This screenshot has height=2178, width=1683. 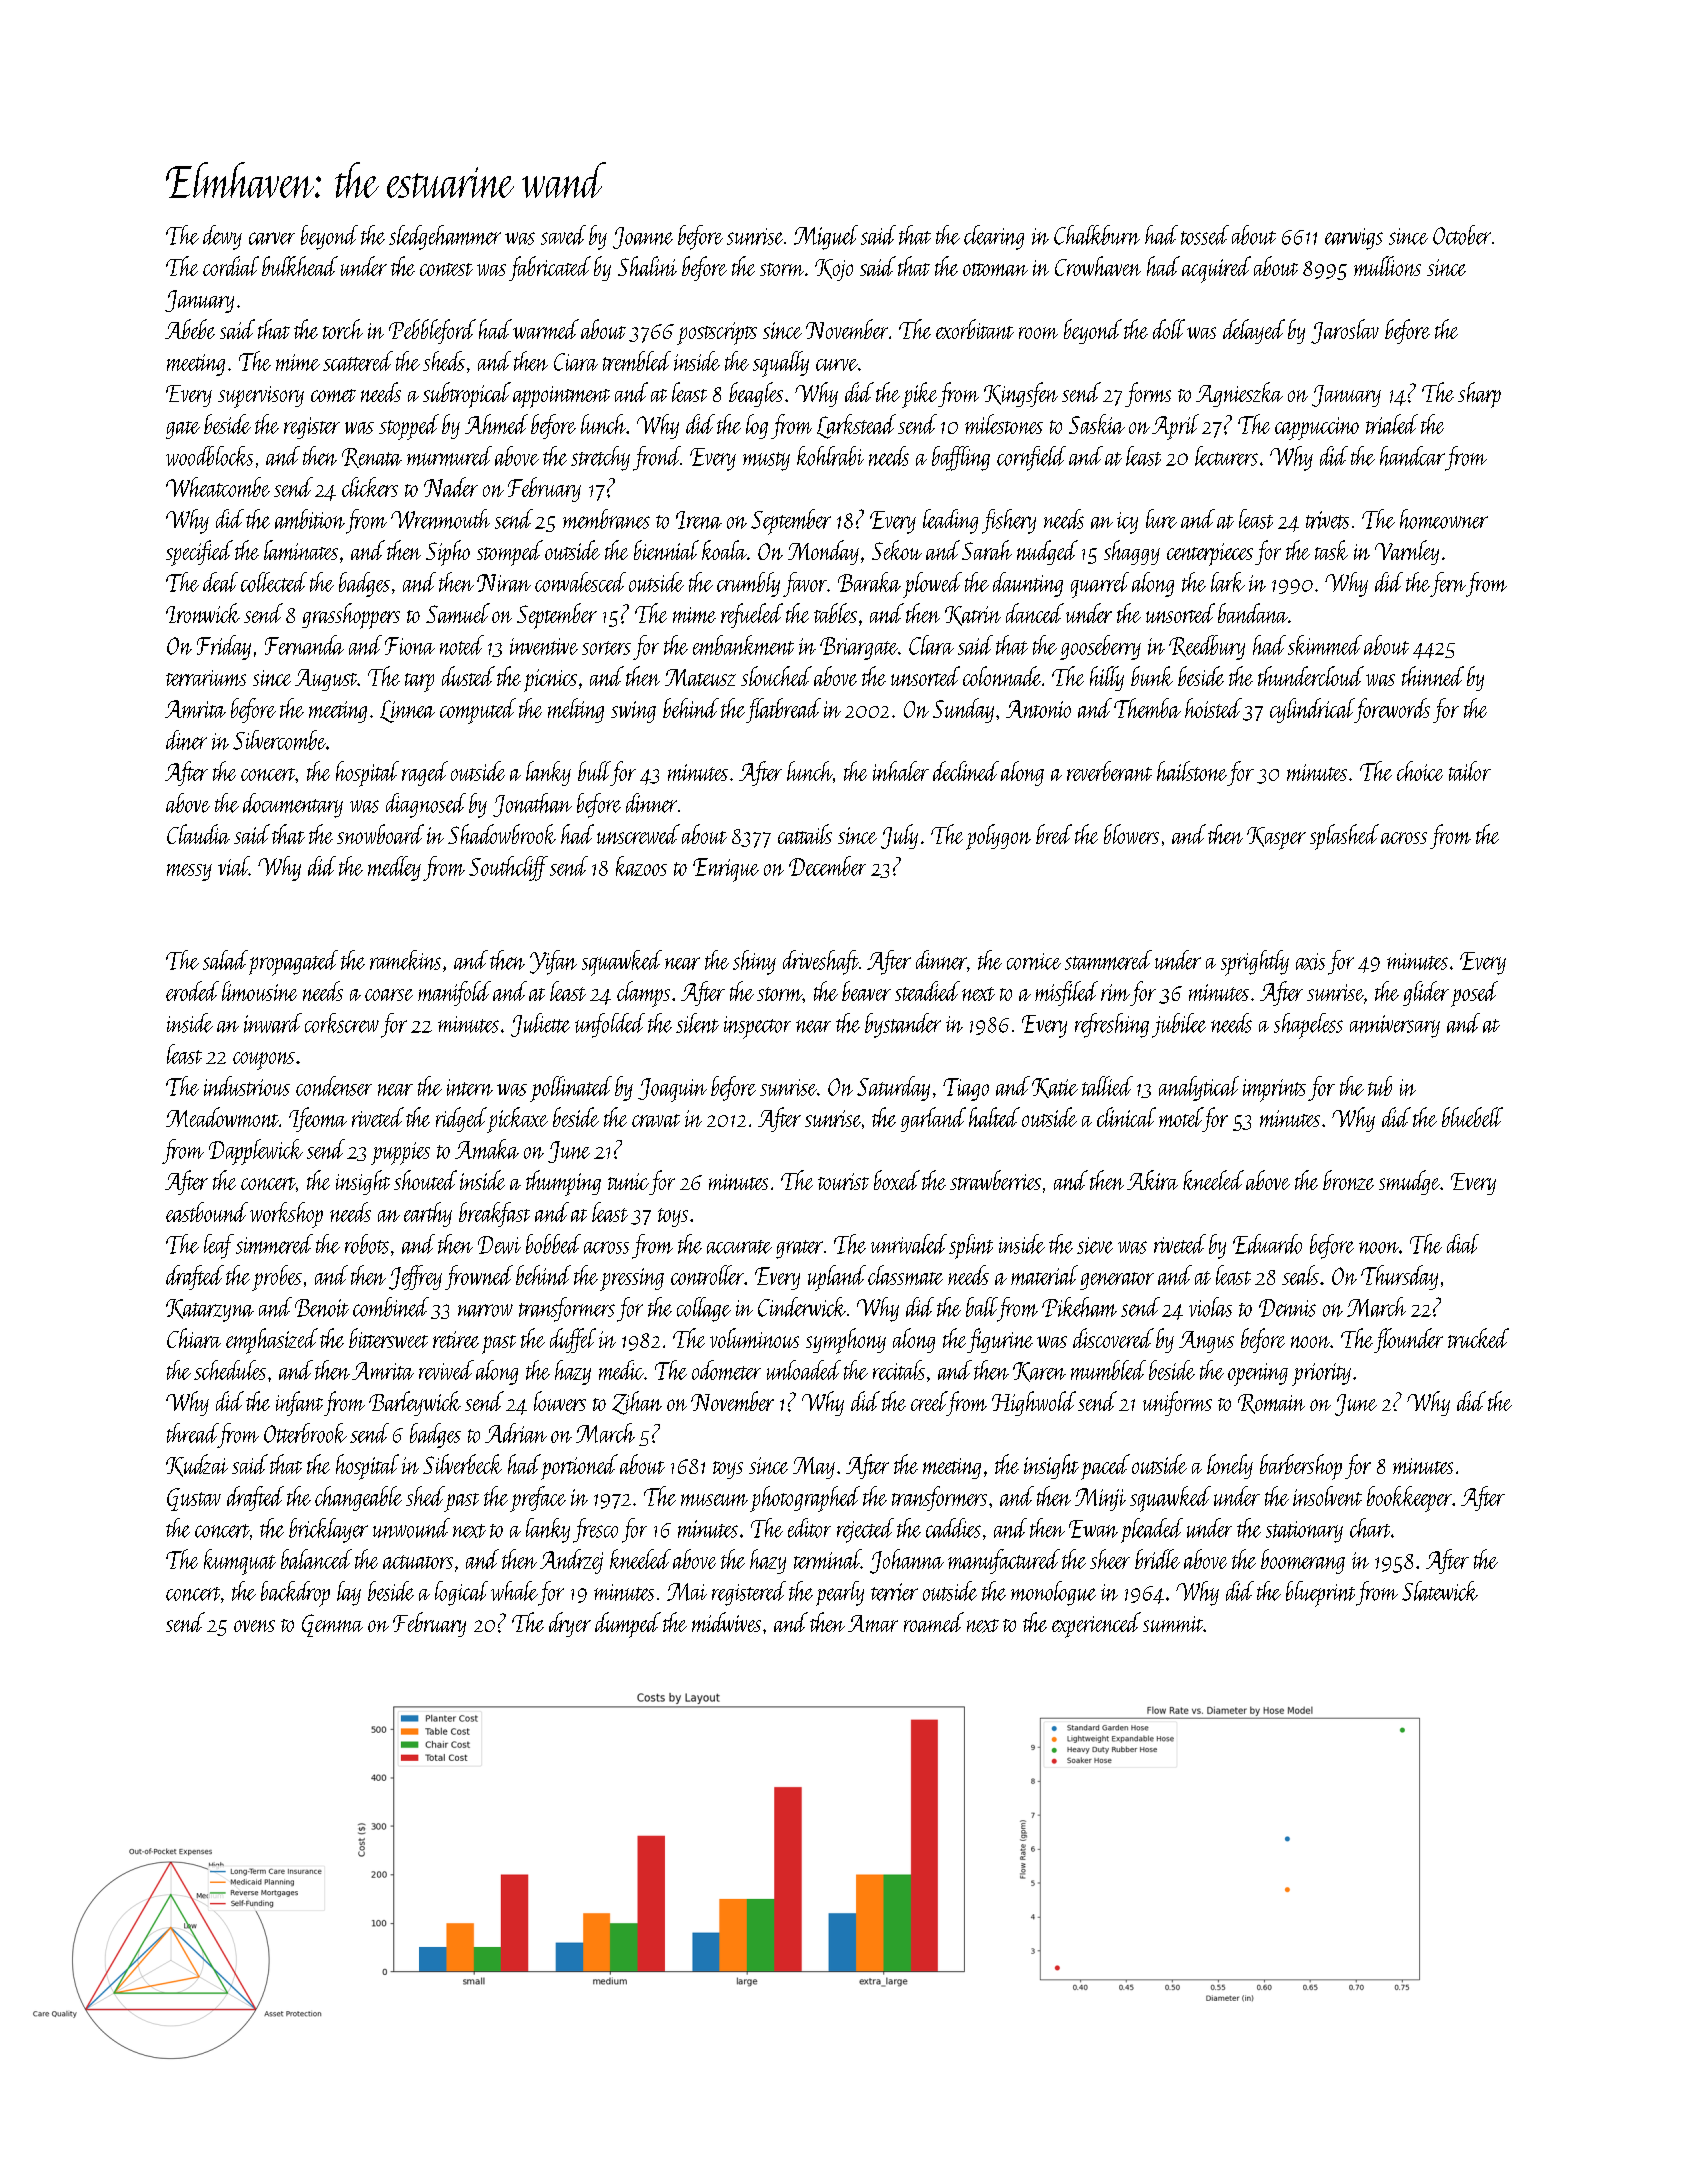 I want to click on cravat, so click(x=656, y=1120).
